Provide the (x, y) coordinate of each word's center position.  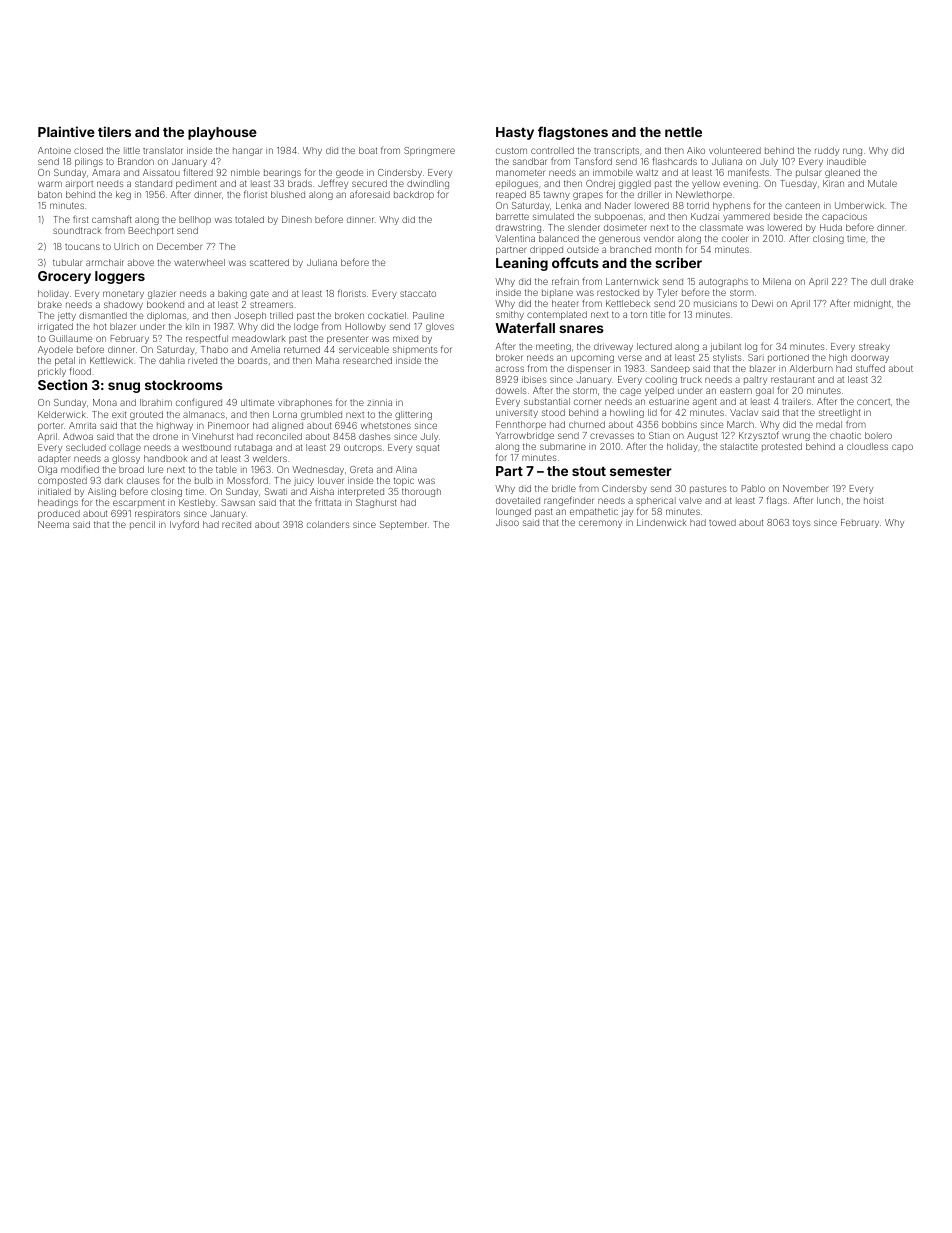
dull (878, 281)
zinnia (379, 402)
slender (583, 227)
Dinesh (297, 219)
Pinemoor (228, 425)
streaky (874, 347)
